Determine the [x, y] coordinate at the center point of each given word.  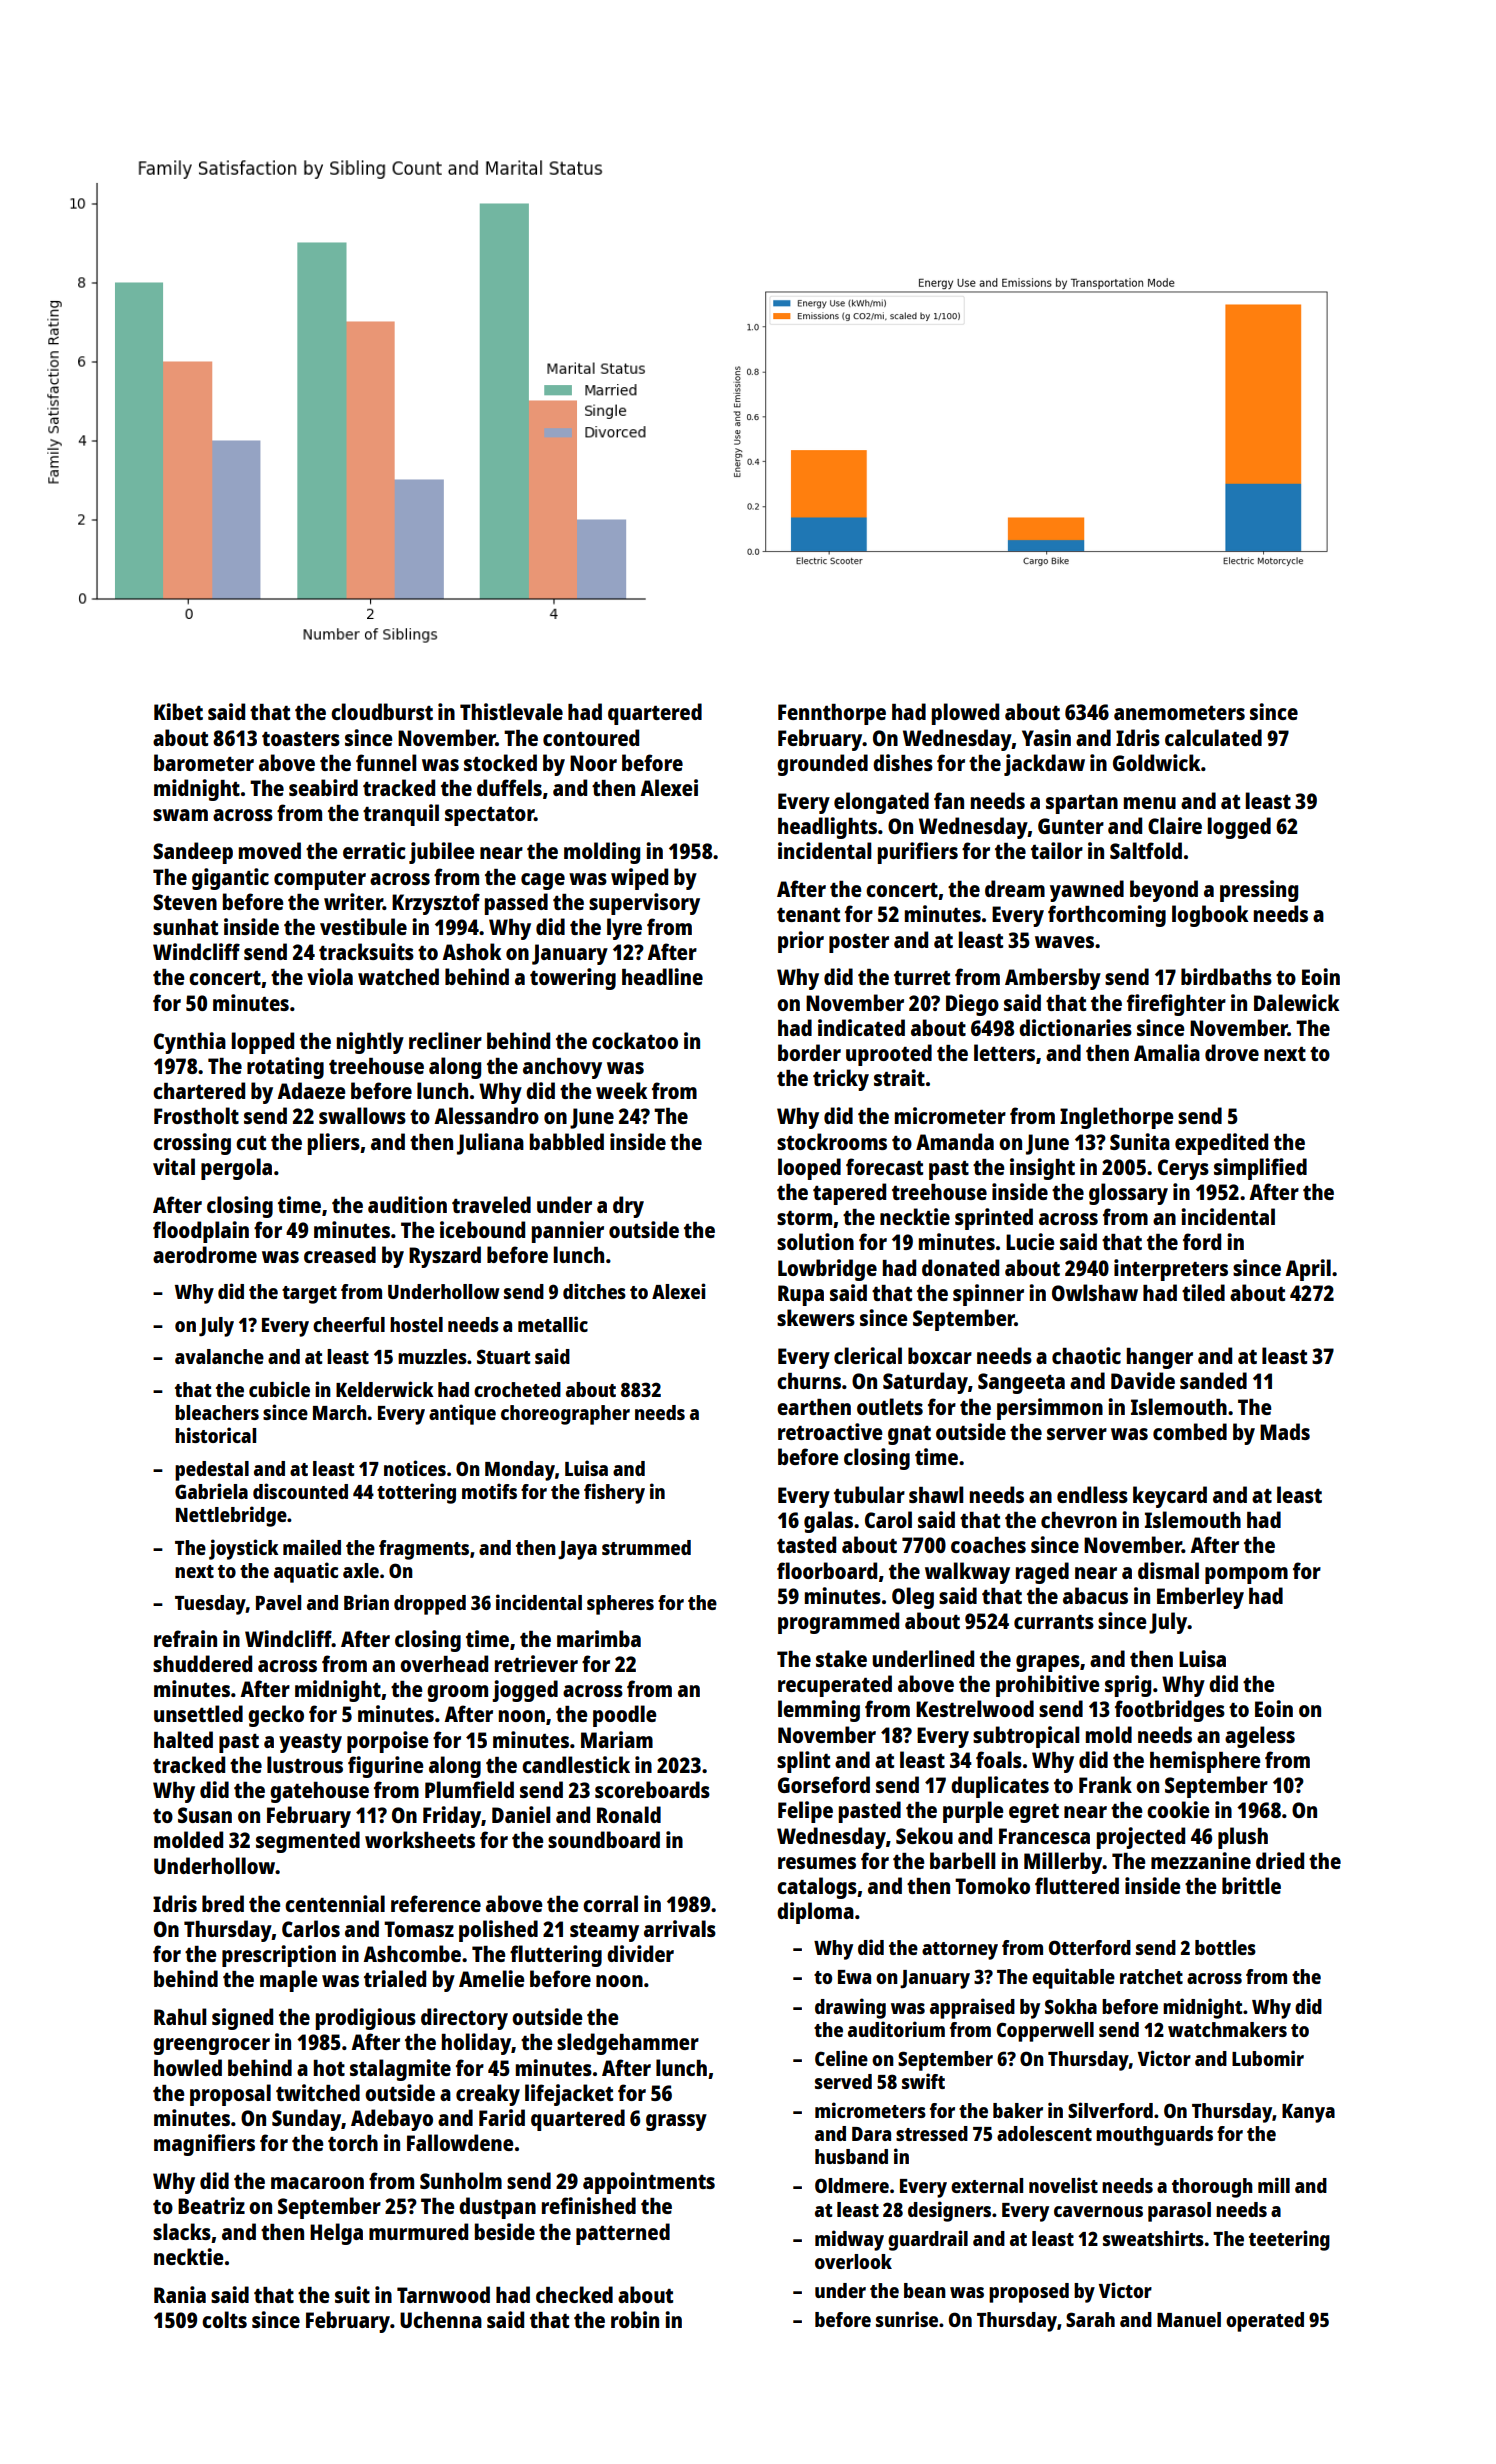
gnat [909, 1435]
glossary [1128, 1194]
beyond [1164, 891]
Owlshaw [1095, 1292]
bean [925, 2290]
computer [320, 880]
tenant [808, 915]
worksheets [420, 1839]
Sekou [924, 1835]
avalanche [219, 1356]
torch [353, 2143]
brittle [1251, 1885]
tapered [849, 1194]
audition [407, 1204]
